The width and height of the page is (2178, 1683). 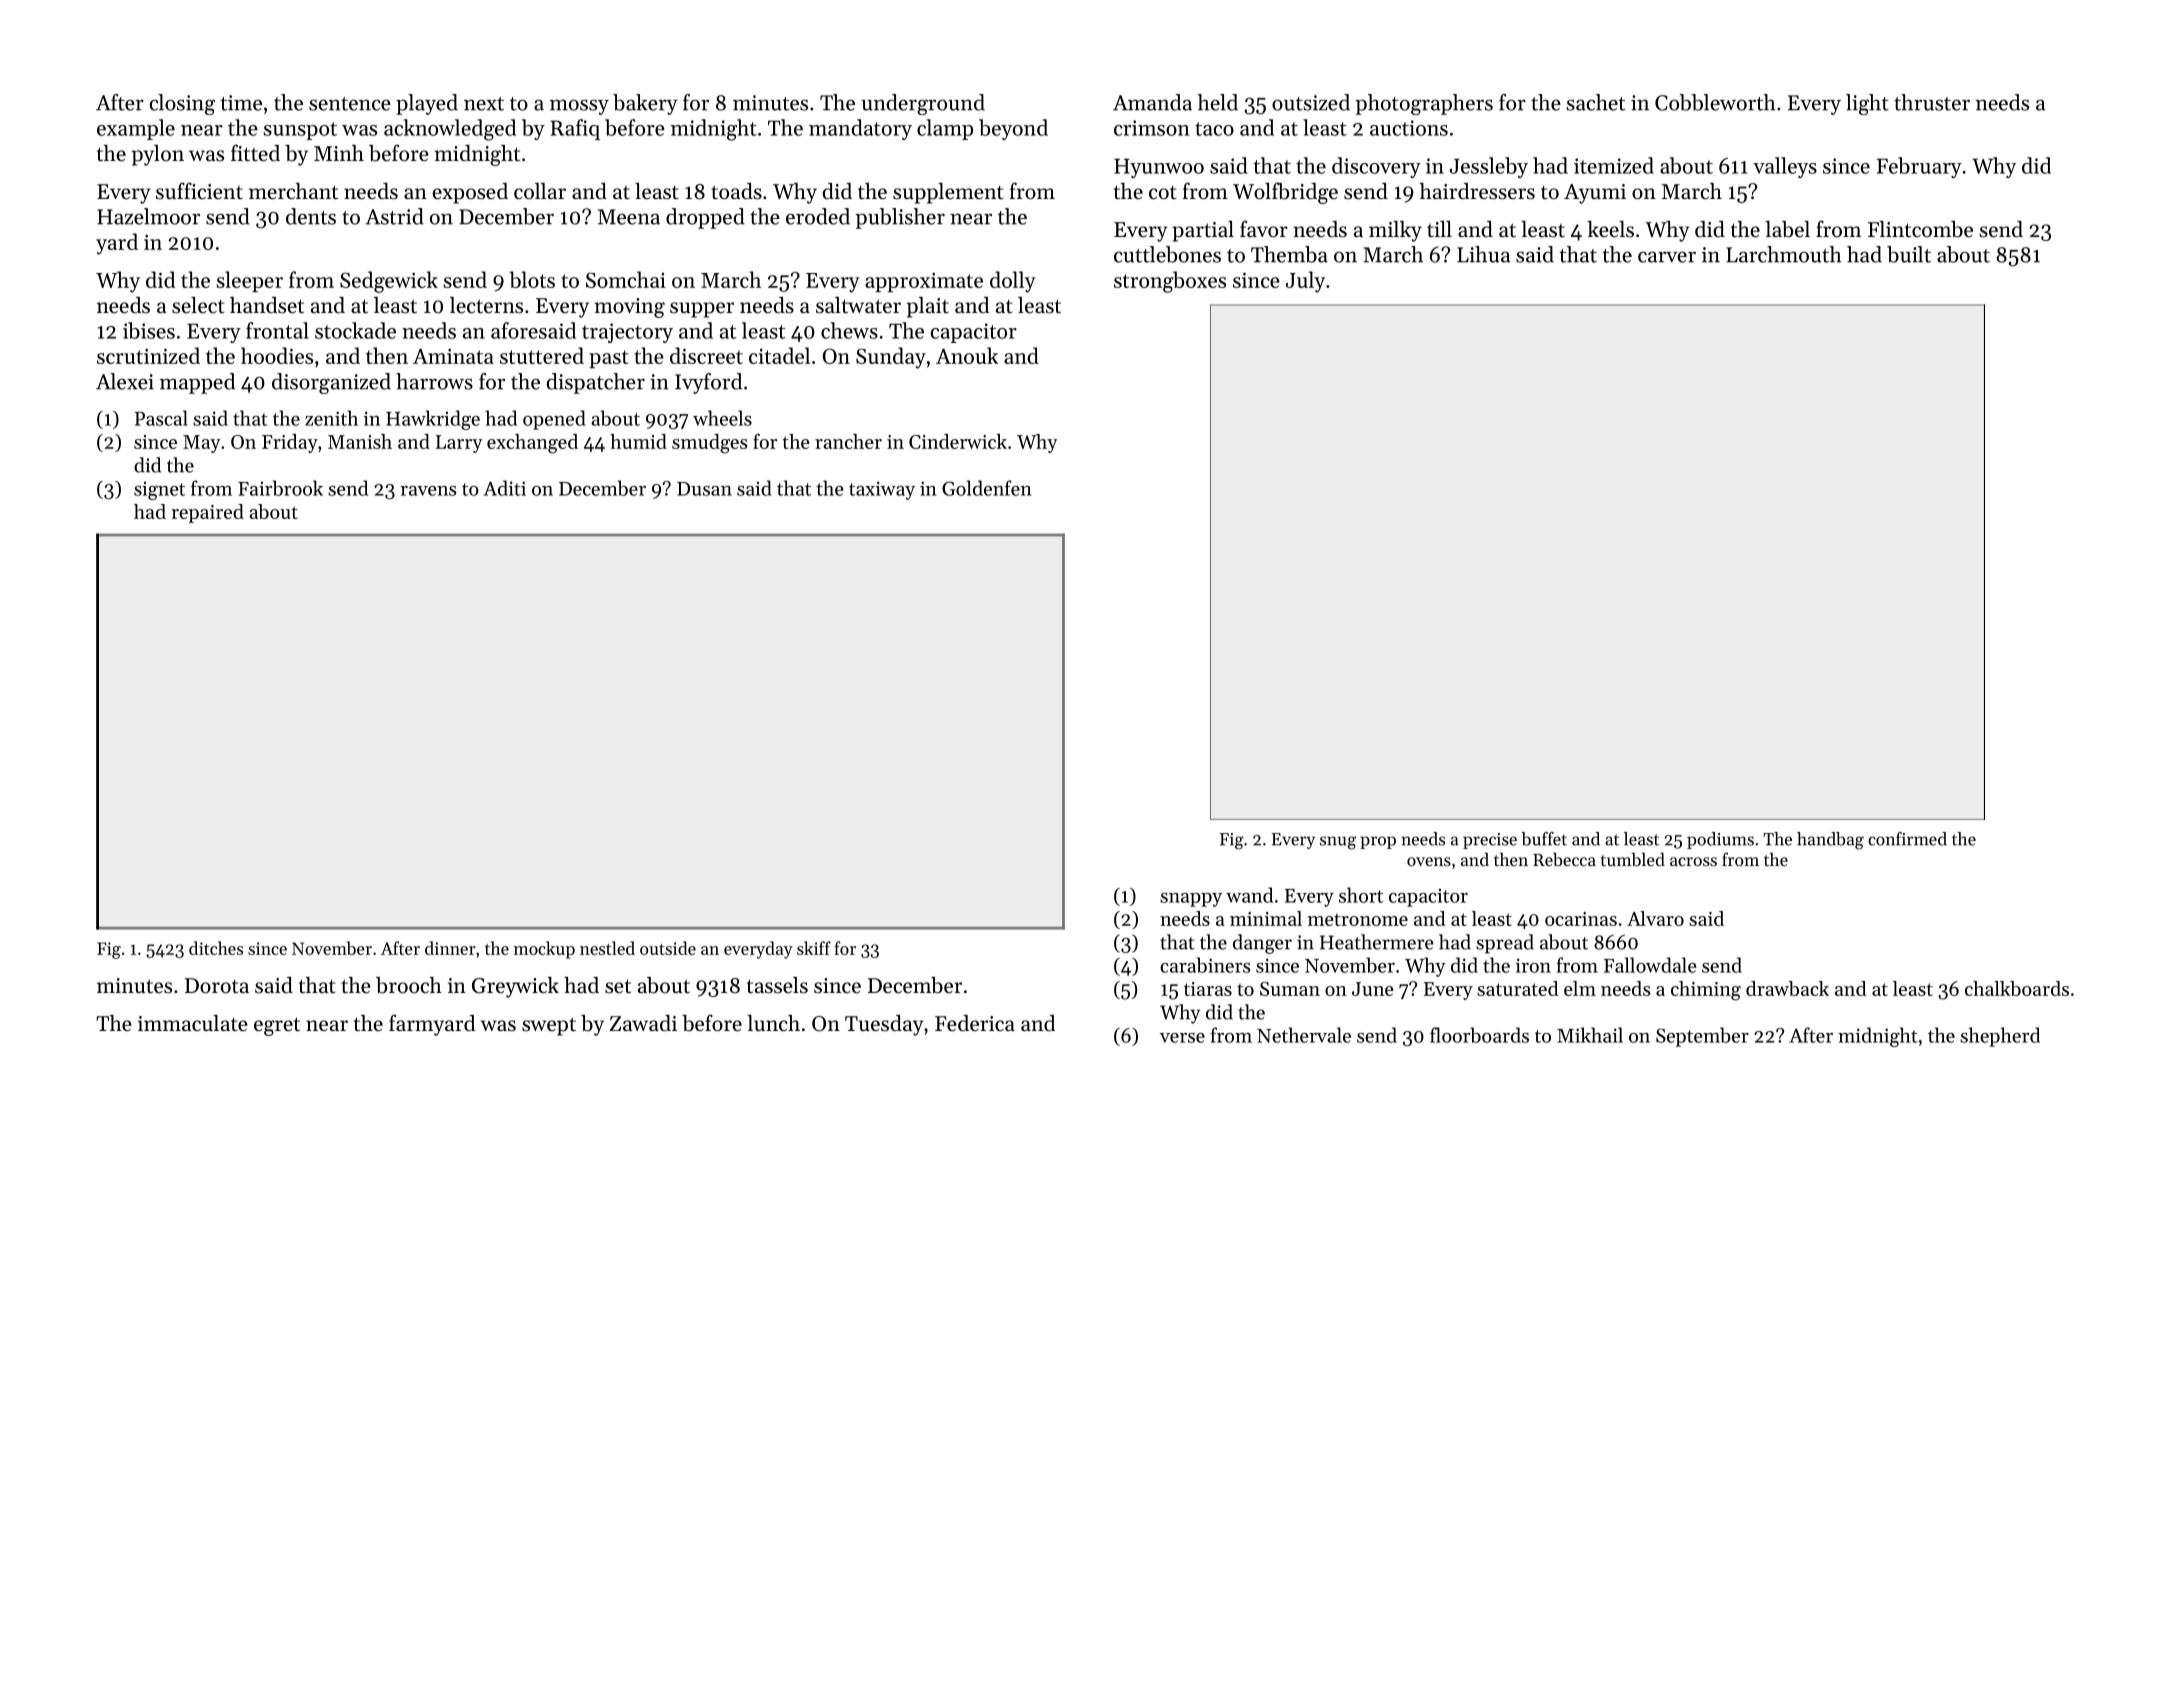 What do you see at coordinates (1266, 918) in the page?
I see `minimal` at bounding box center [1266, 918].
